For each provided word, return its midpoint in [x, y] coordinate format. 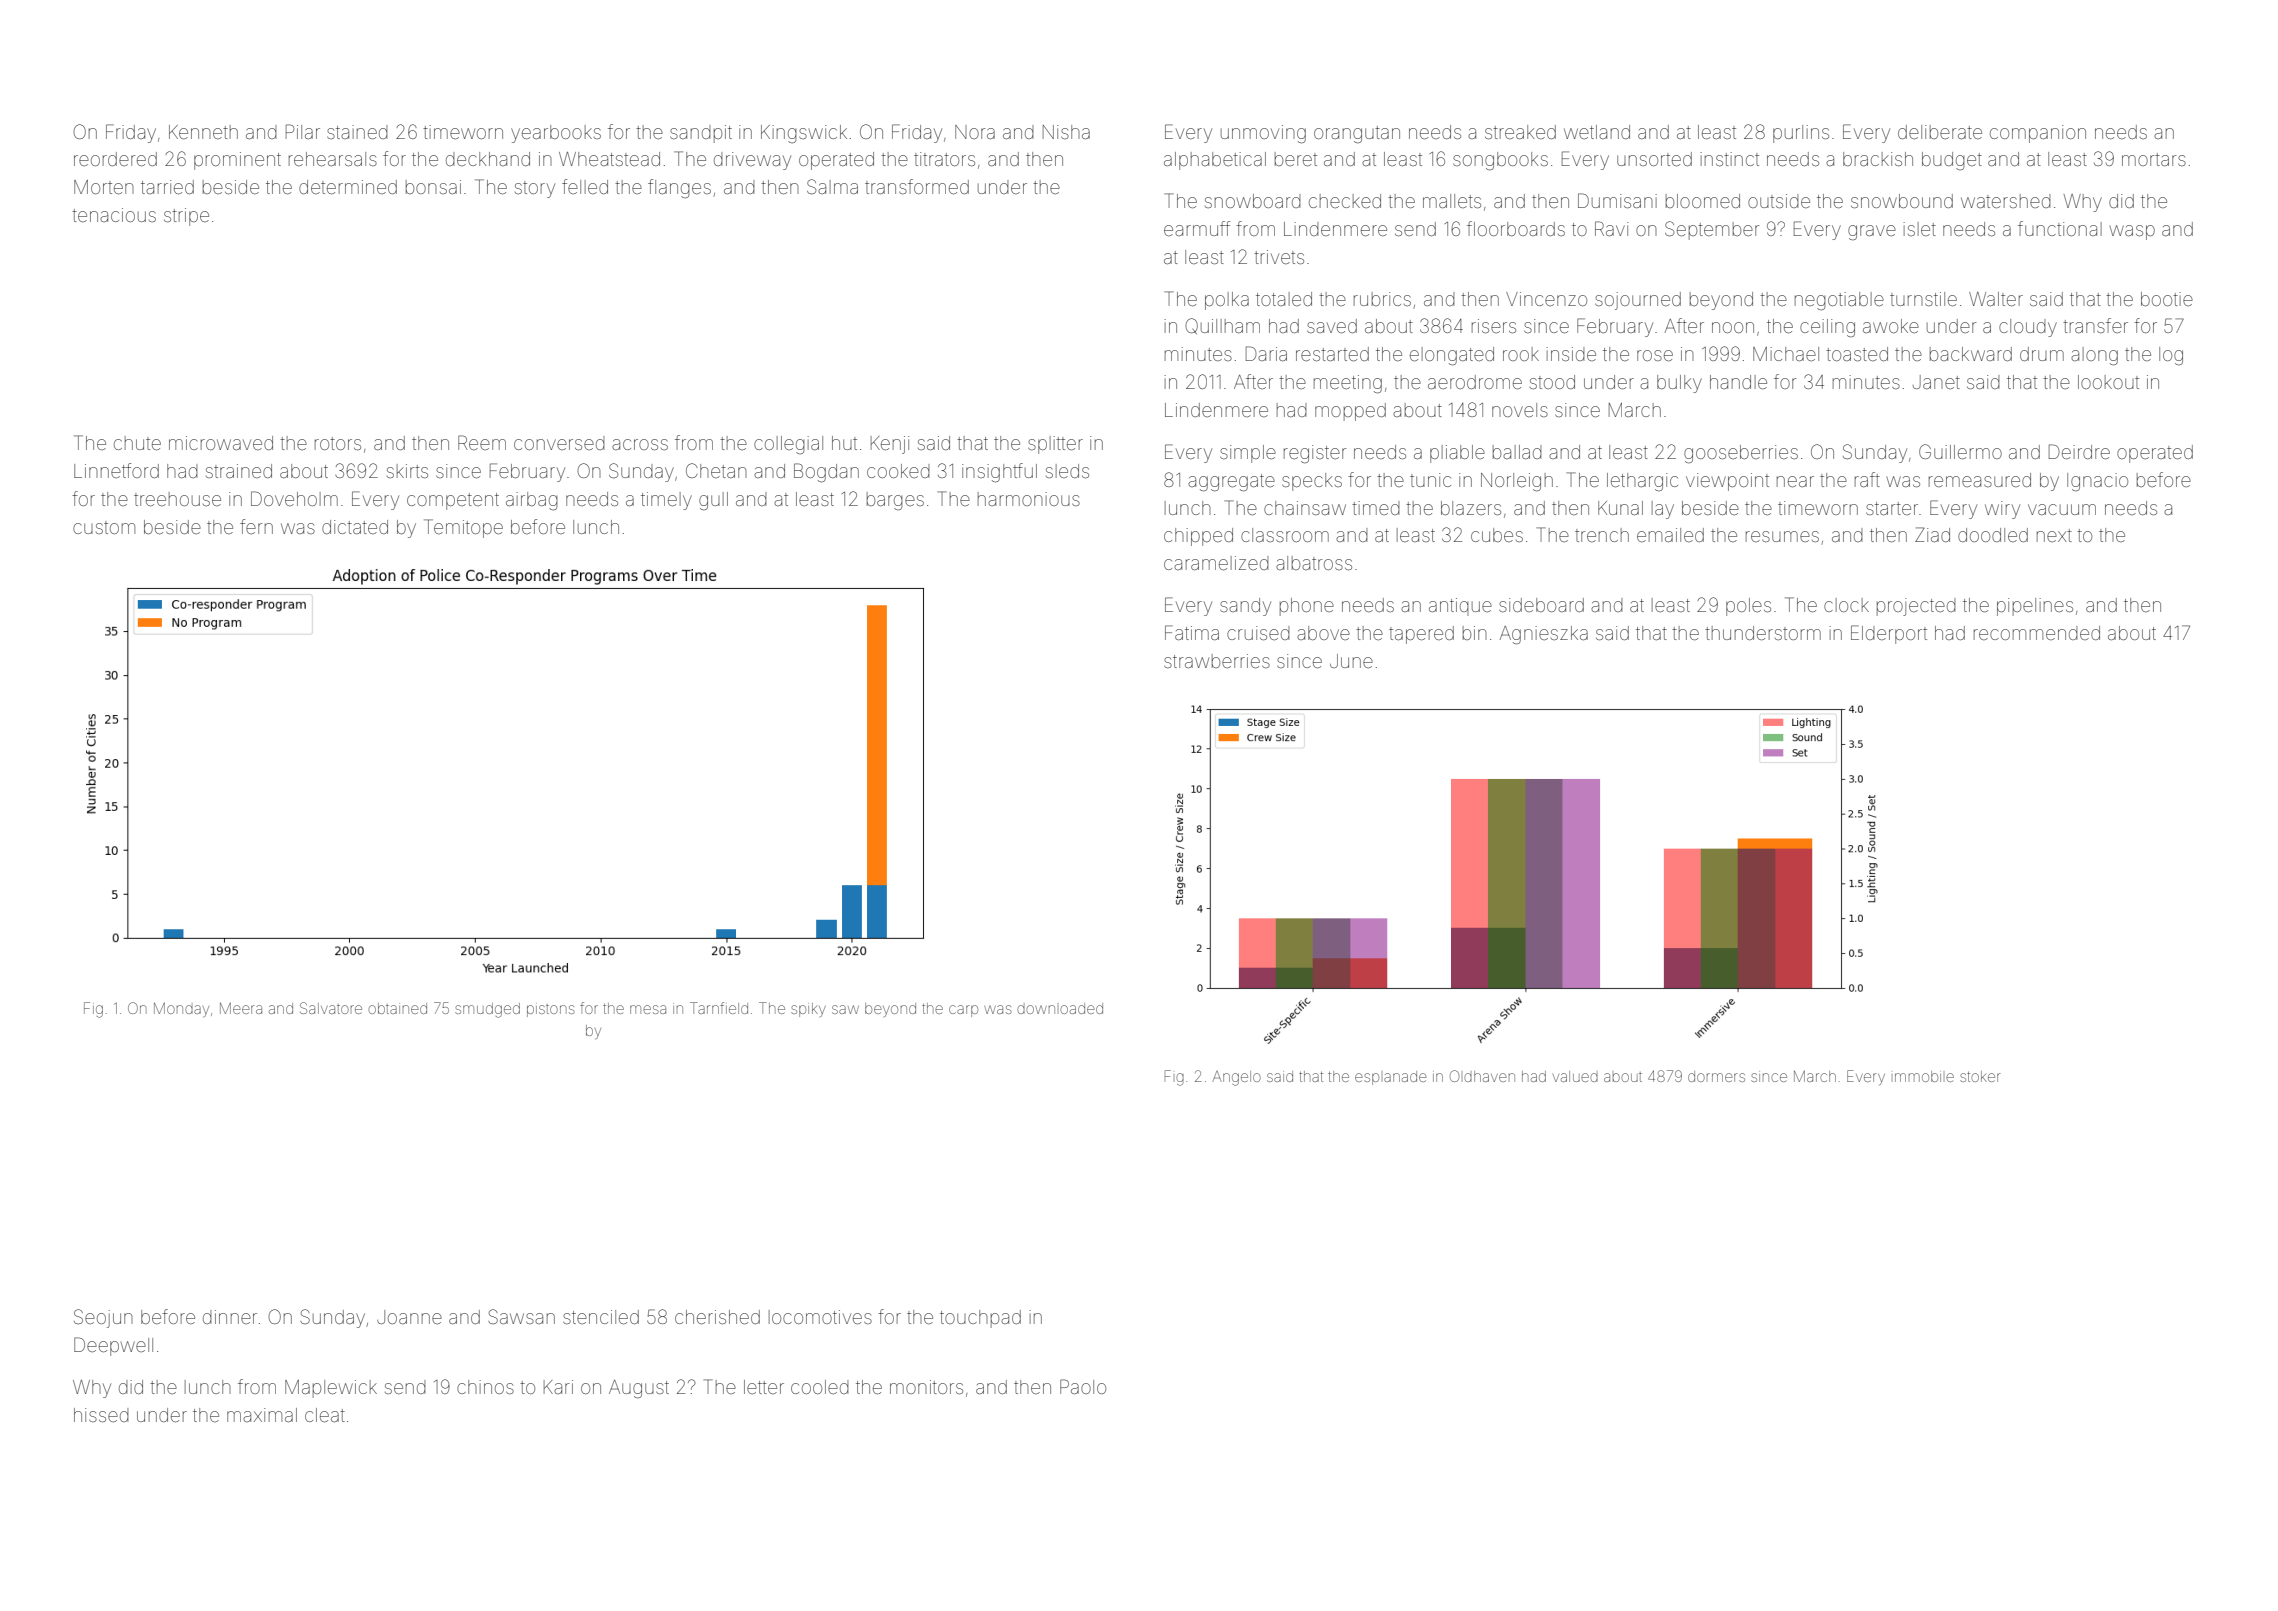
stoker [1980, 1076]
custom [104, 527]
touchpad [980, 1319]
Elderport [1889, 634]
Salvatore [331, 1008]
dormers [1716, 1076]
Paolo [1083, 1386]
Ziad [1932, 534]
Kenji [890, 445]
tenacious [114, 215]
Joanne [409, 1317]
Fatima [1192, 632]
